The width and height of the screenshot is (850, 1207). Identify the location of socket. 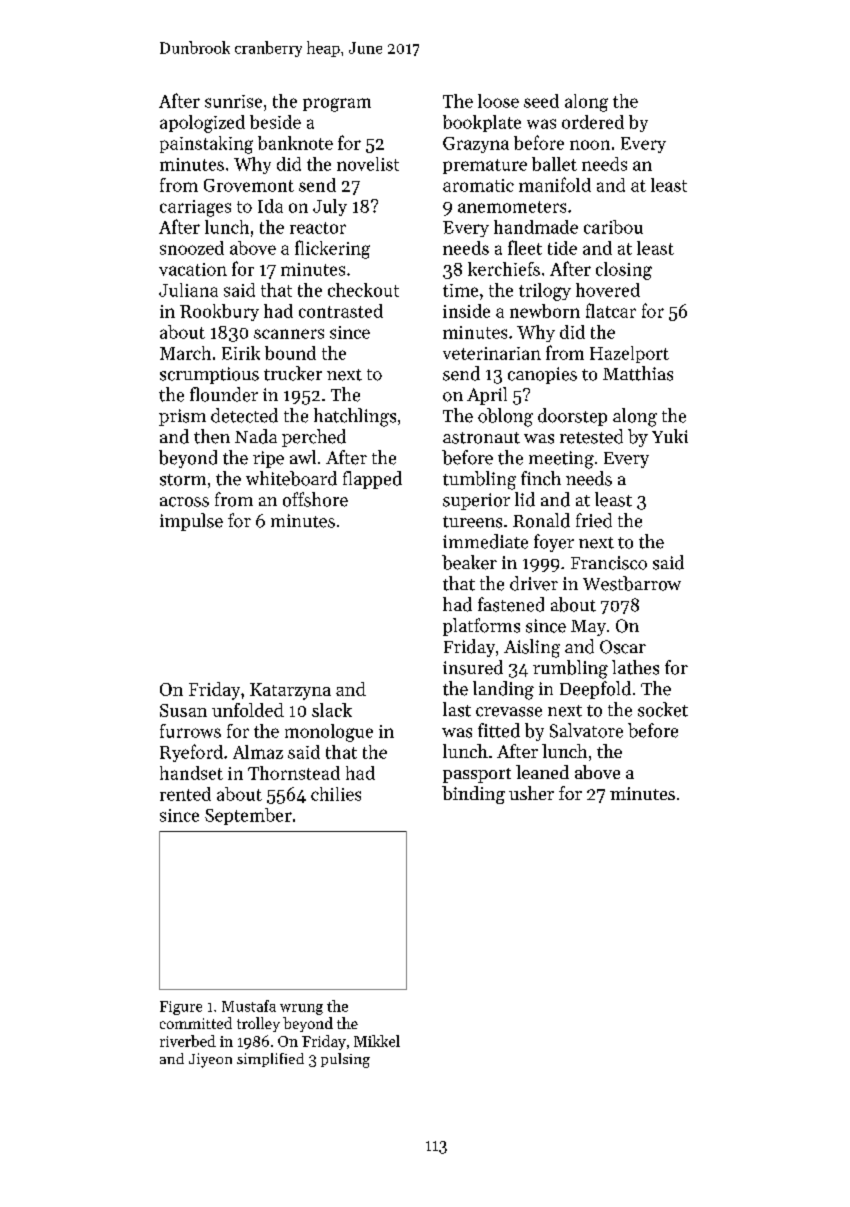
(663, 709).
